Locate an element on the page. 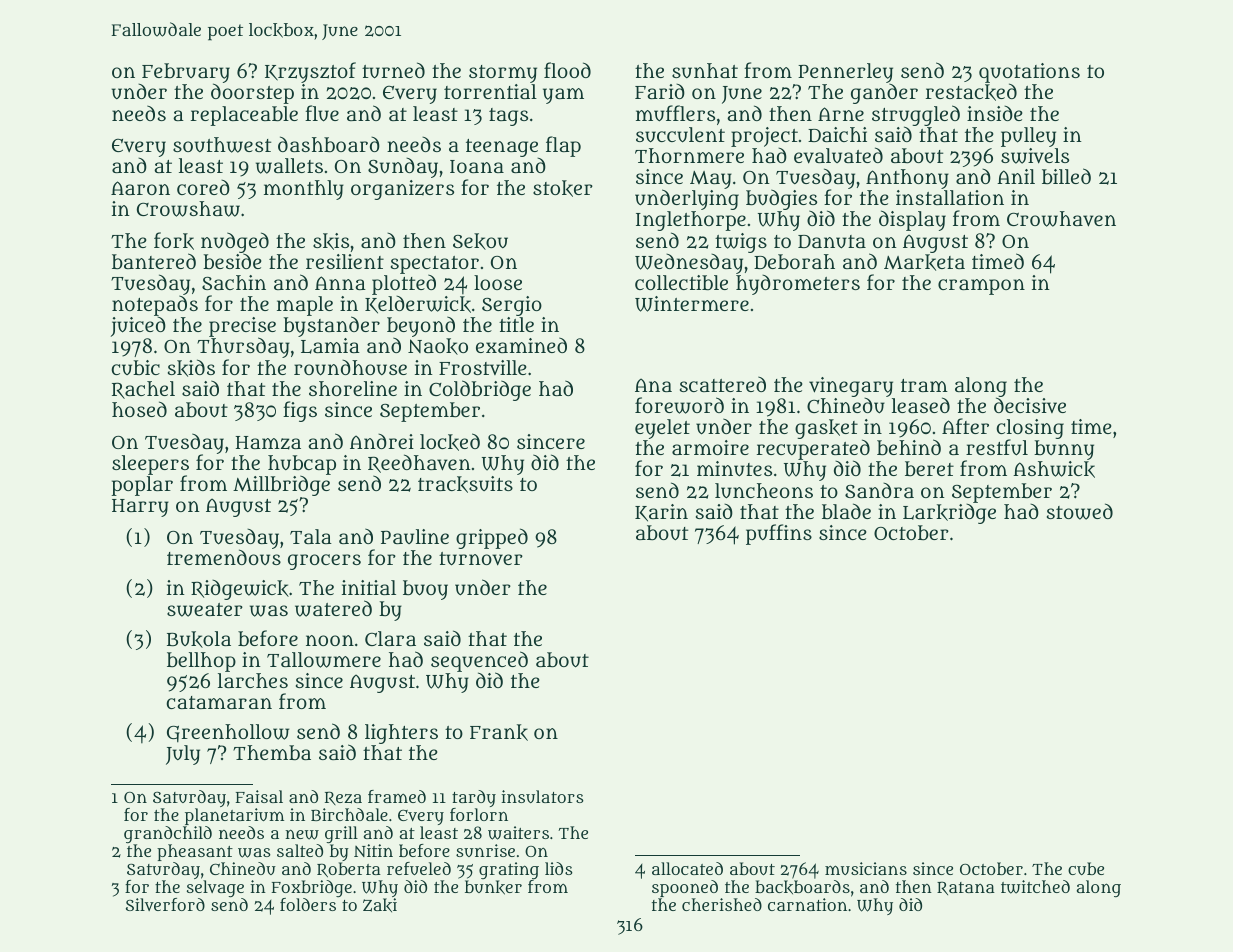 The image size is (1233, 952). sunhat is located at coordinates (705, 70).
